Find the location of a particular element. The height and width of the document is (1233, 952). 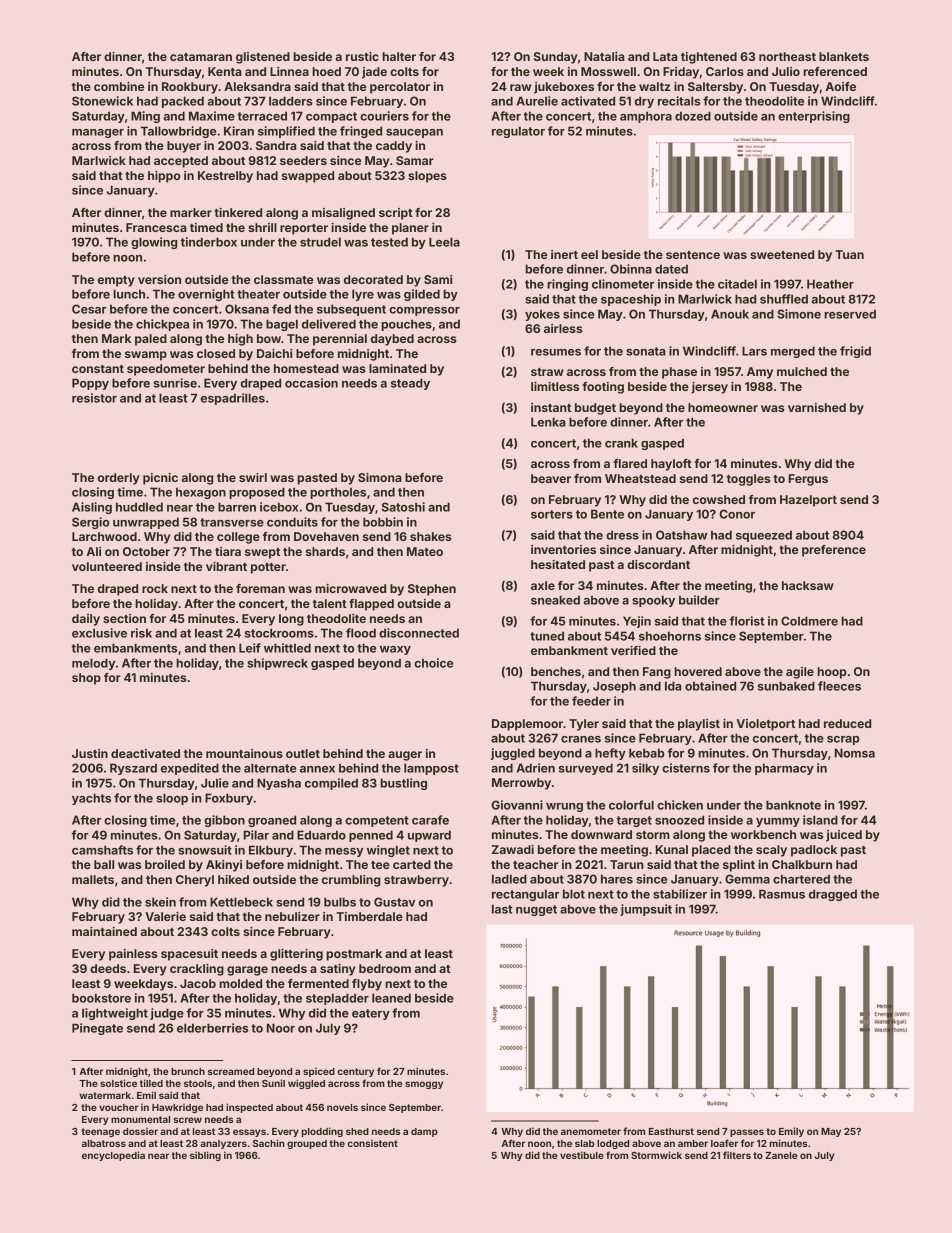

sentence is located at coordinates (693, 255).
